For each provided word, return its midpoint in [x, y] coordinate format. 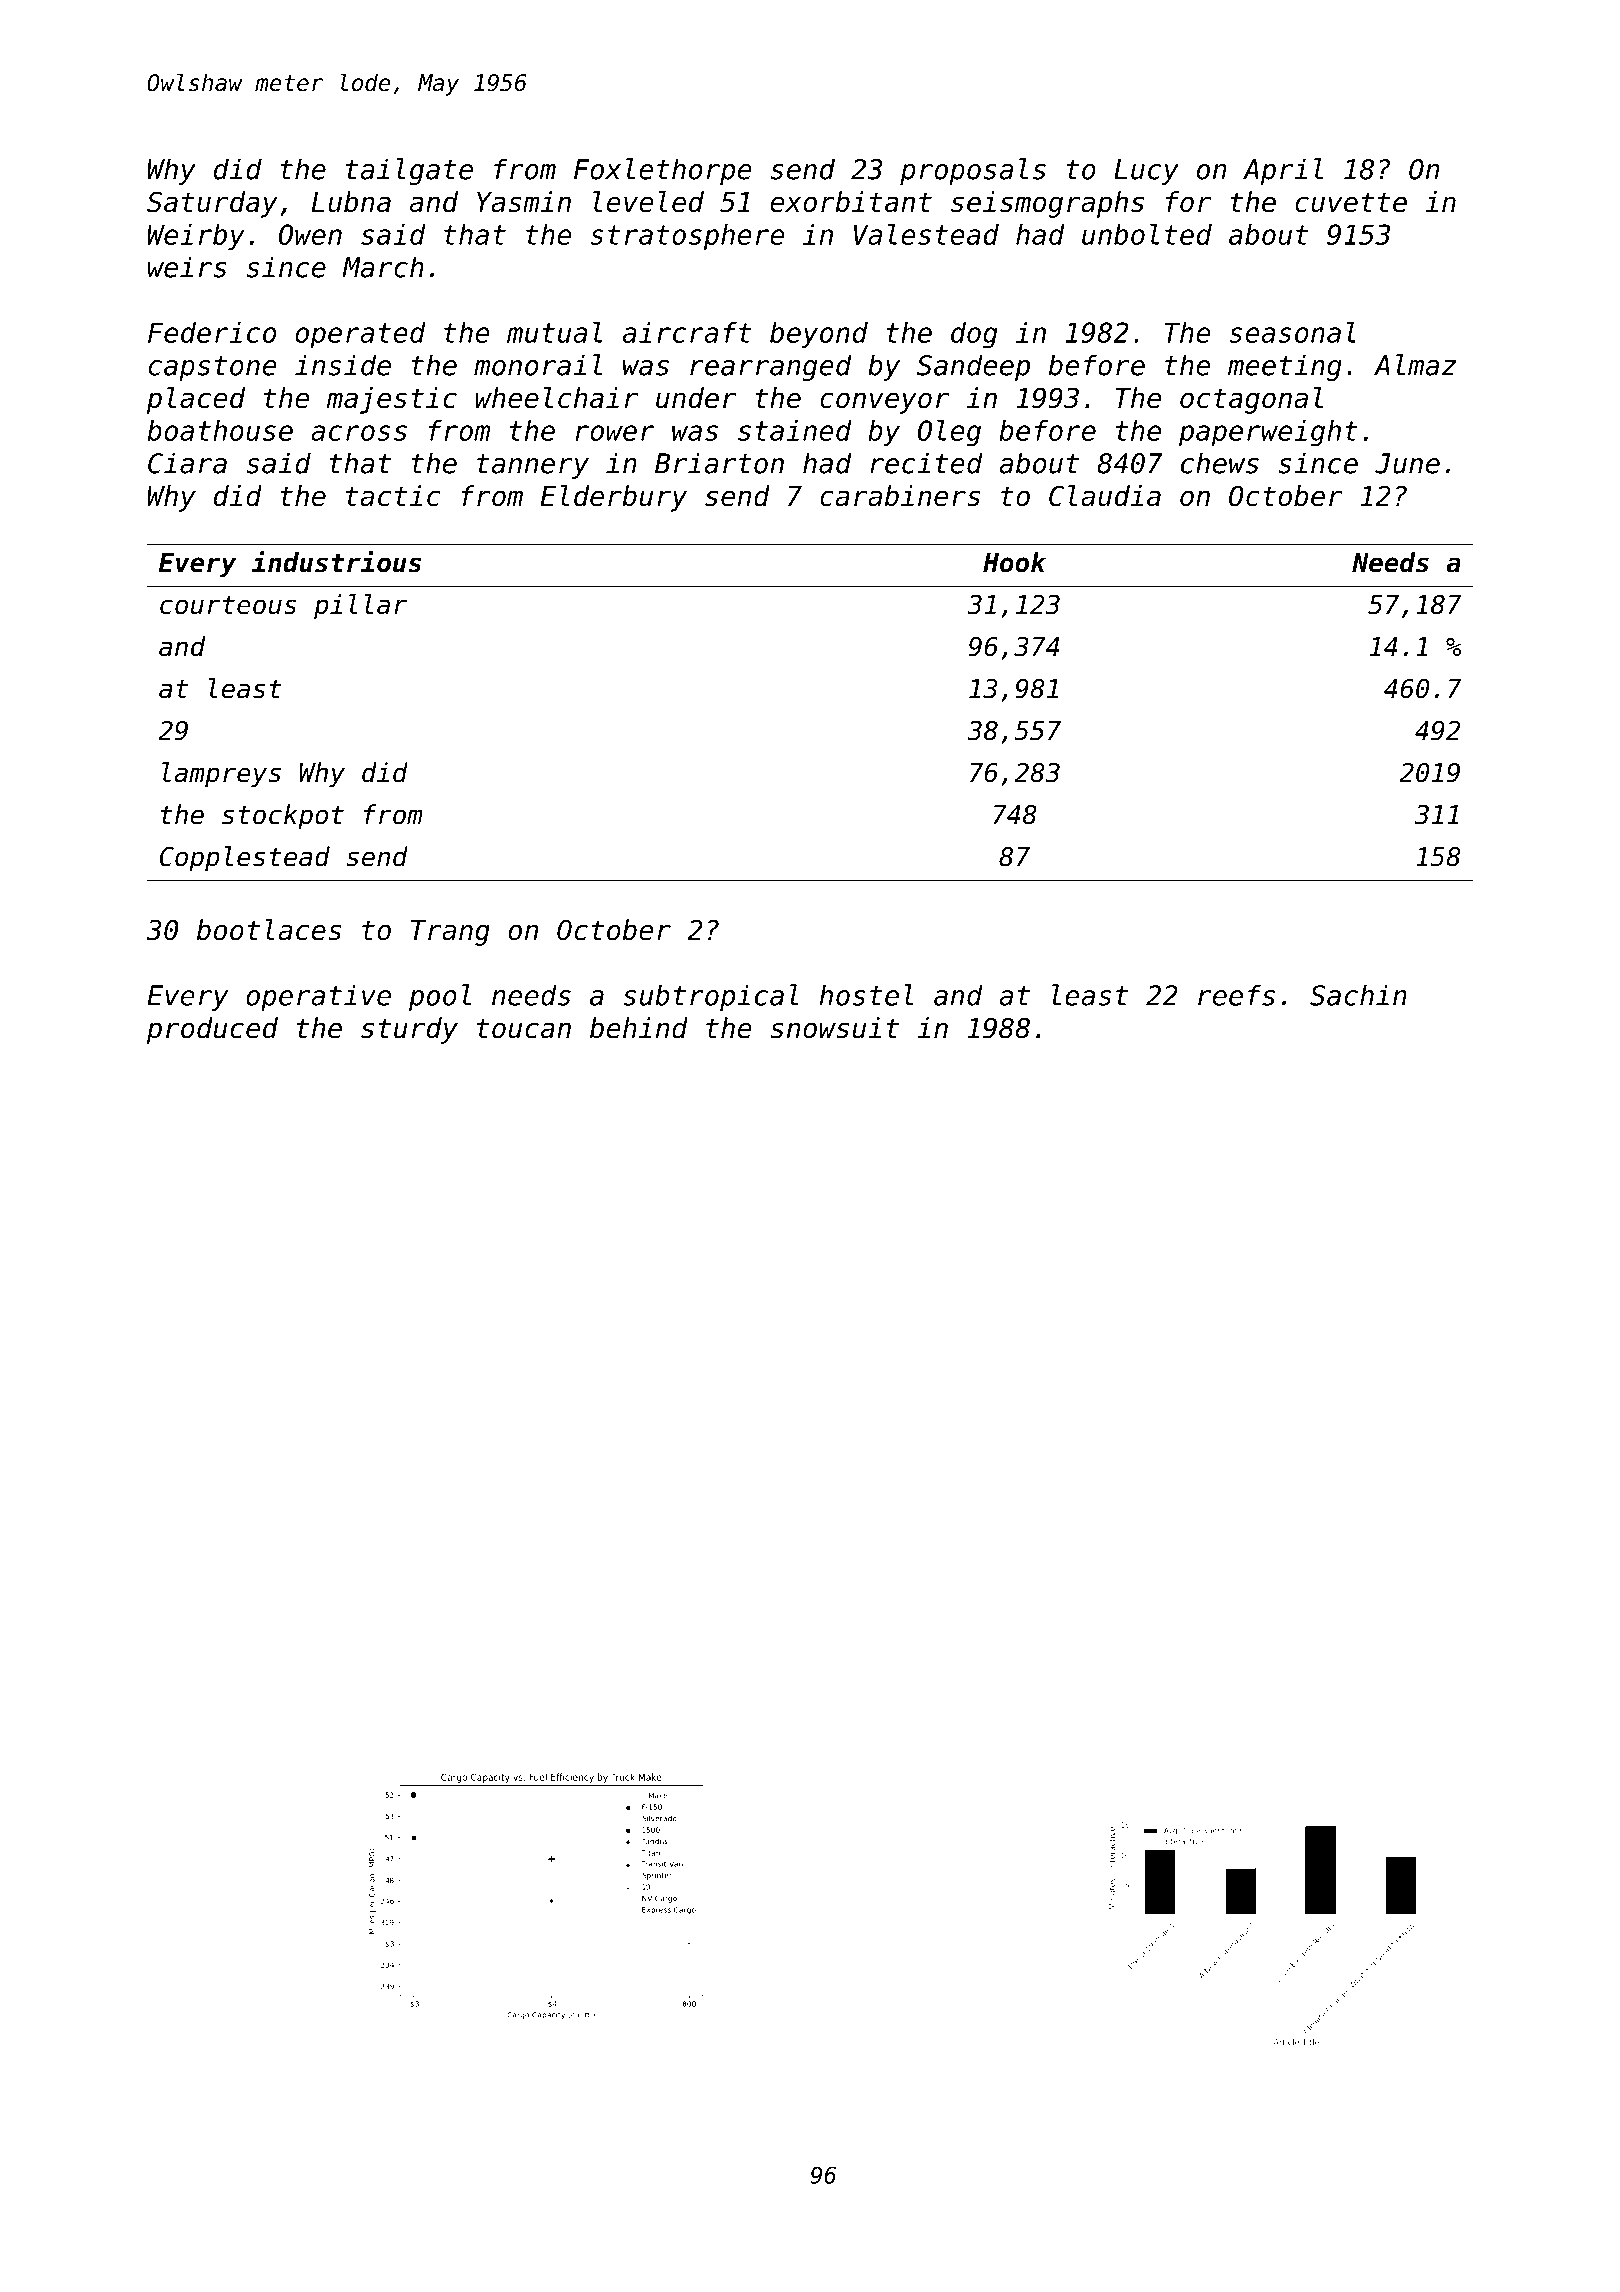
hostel [866, 995]
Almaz [1415, 365]
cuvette [1351, 203]
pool [440, 997]
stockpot [283, 817]
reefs [1236, 995]
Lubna [351, 202]
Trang [450, 933]
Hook [1014, 562]
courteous [228, 605]
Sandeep [973, 367]
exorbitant [851, 202]
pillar [360, 607]
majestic [392, 400]
